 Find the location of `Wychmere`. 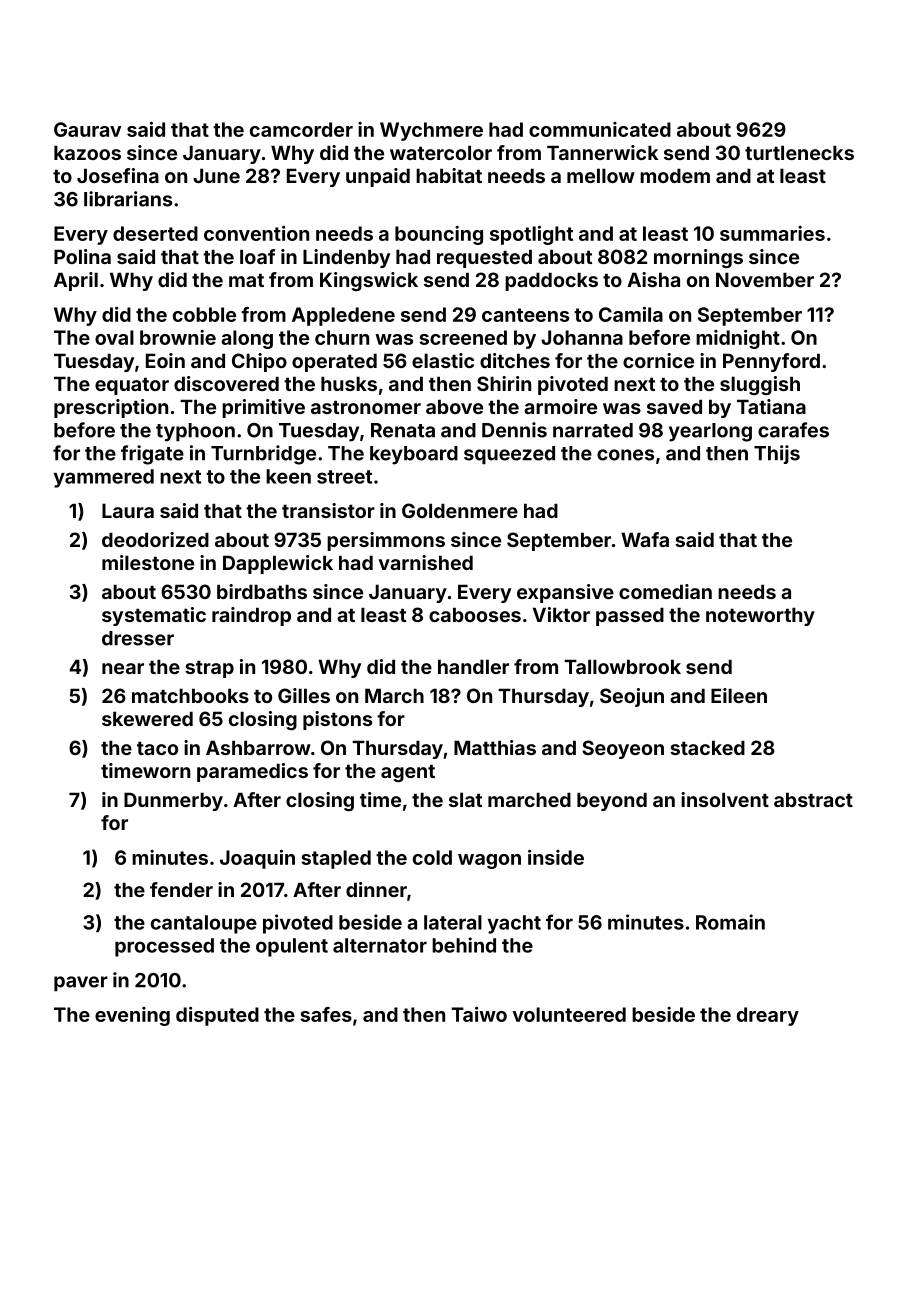

Wychmere is located at coordinates (431, 131).
